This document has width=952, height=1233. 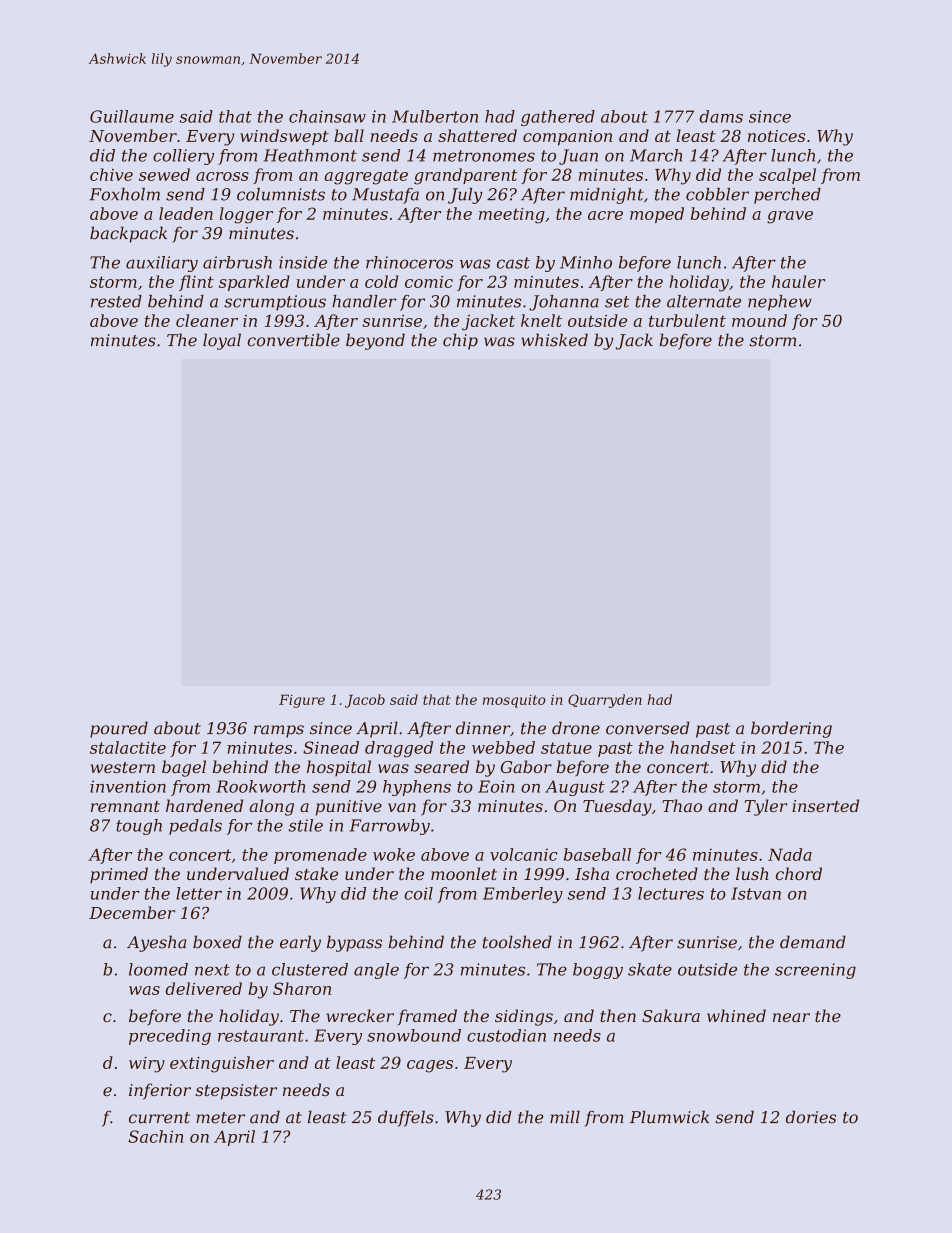 What do you see at coordinates (682, 805) in the document?
I see `Thao` at bounding box center [682, 805].
